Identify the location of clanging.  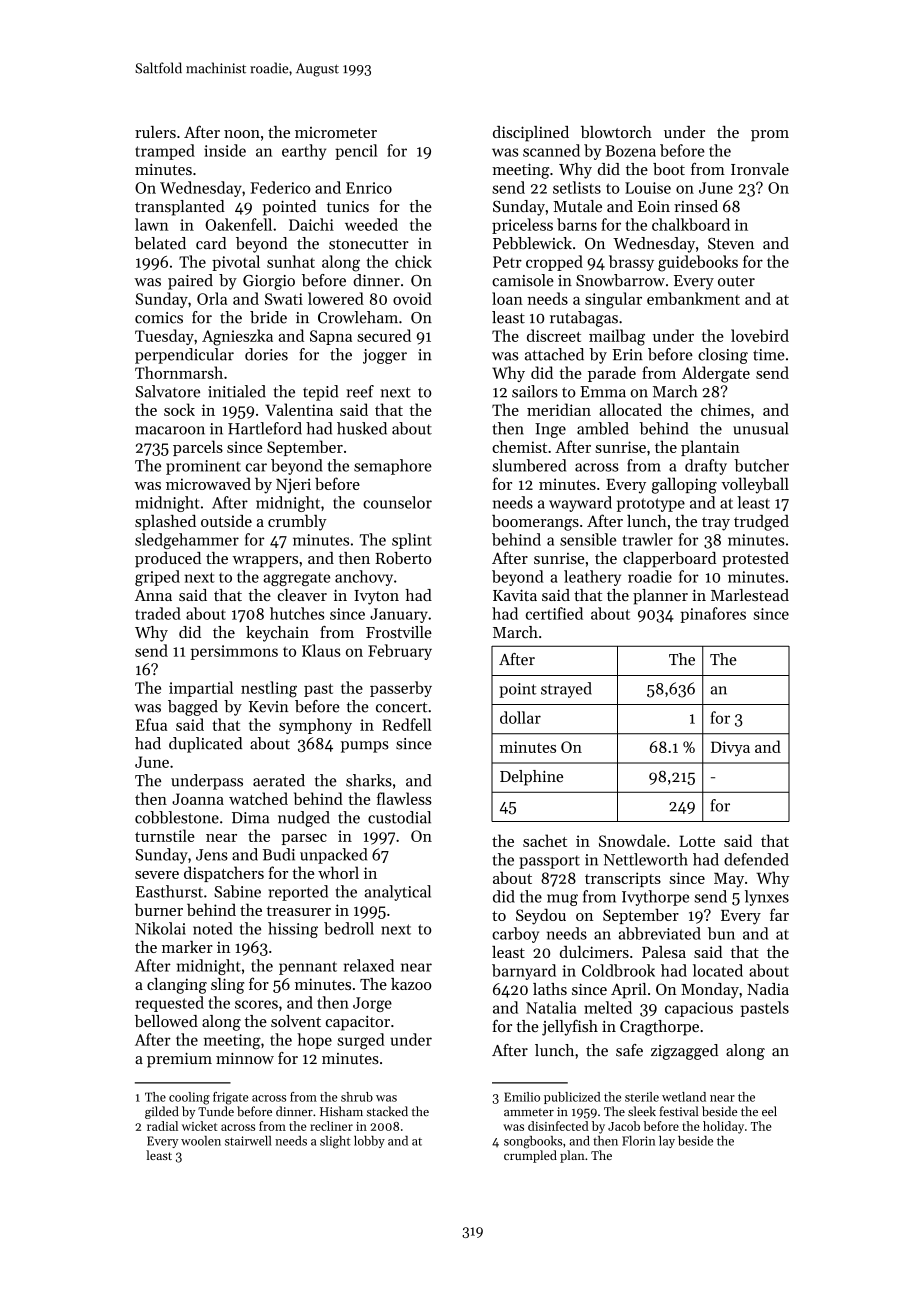
(177, 986).
